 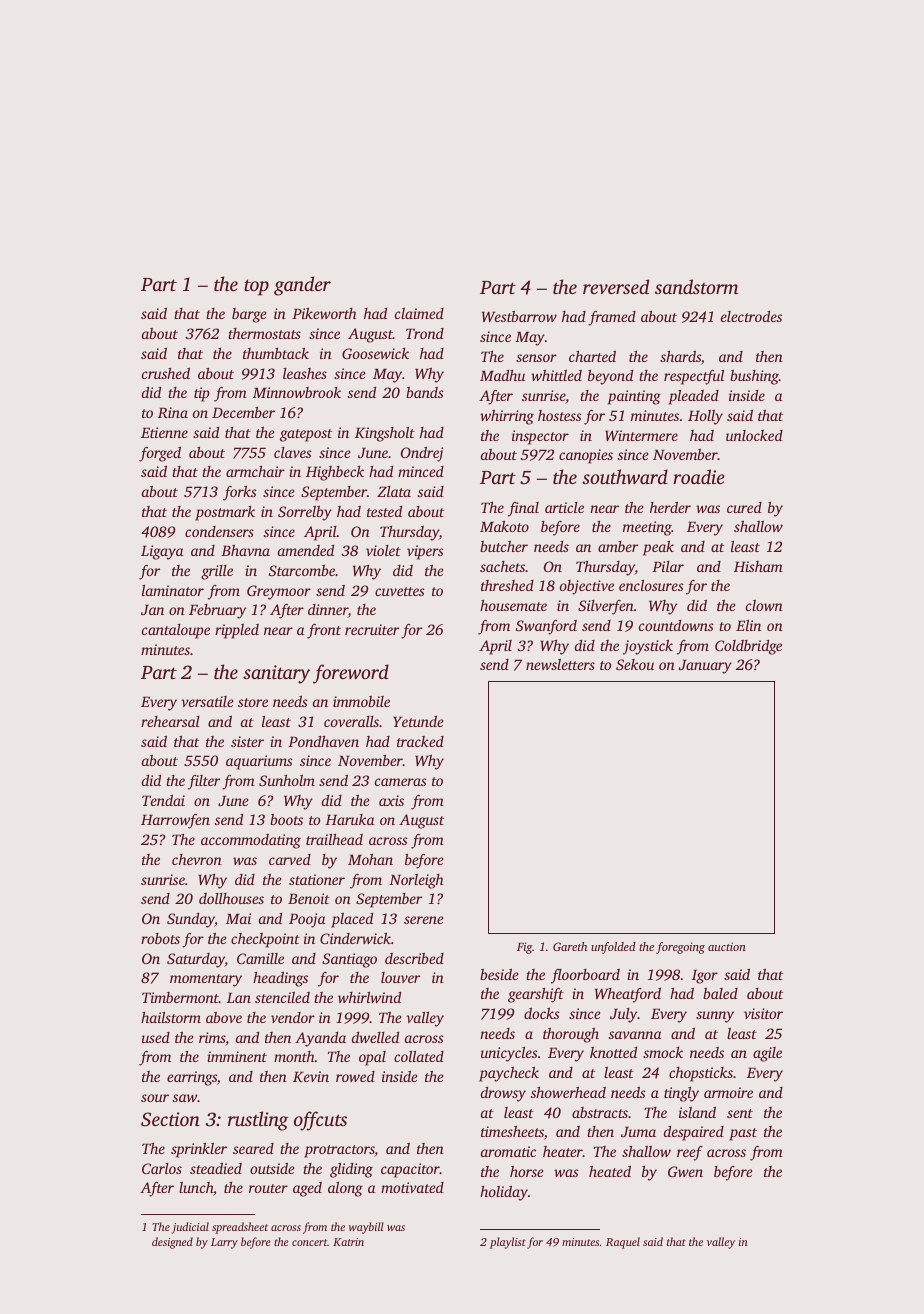 I want to click on vendor, so click(x=293, y=1017).
